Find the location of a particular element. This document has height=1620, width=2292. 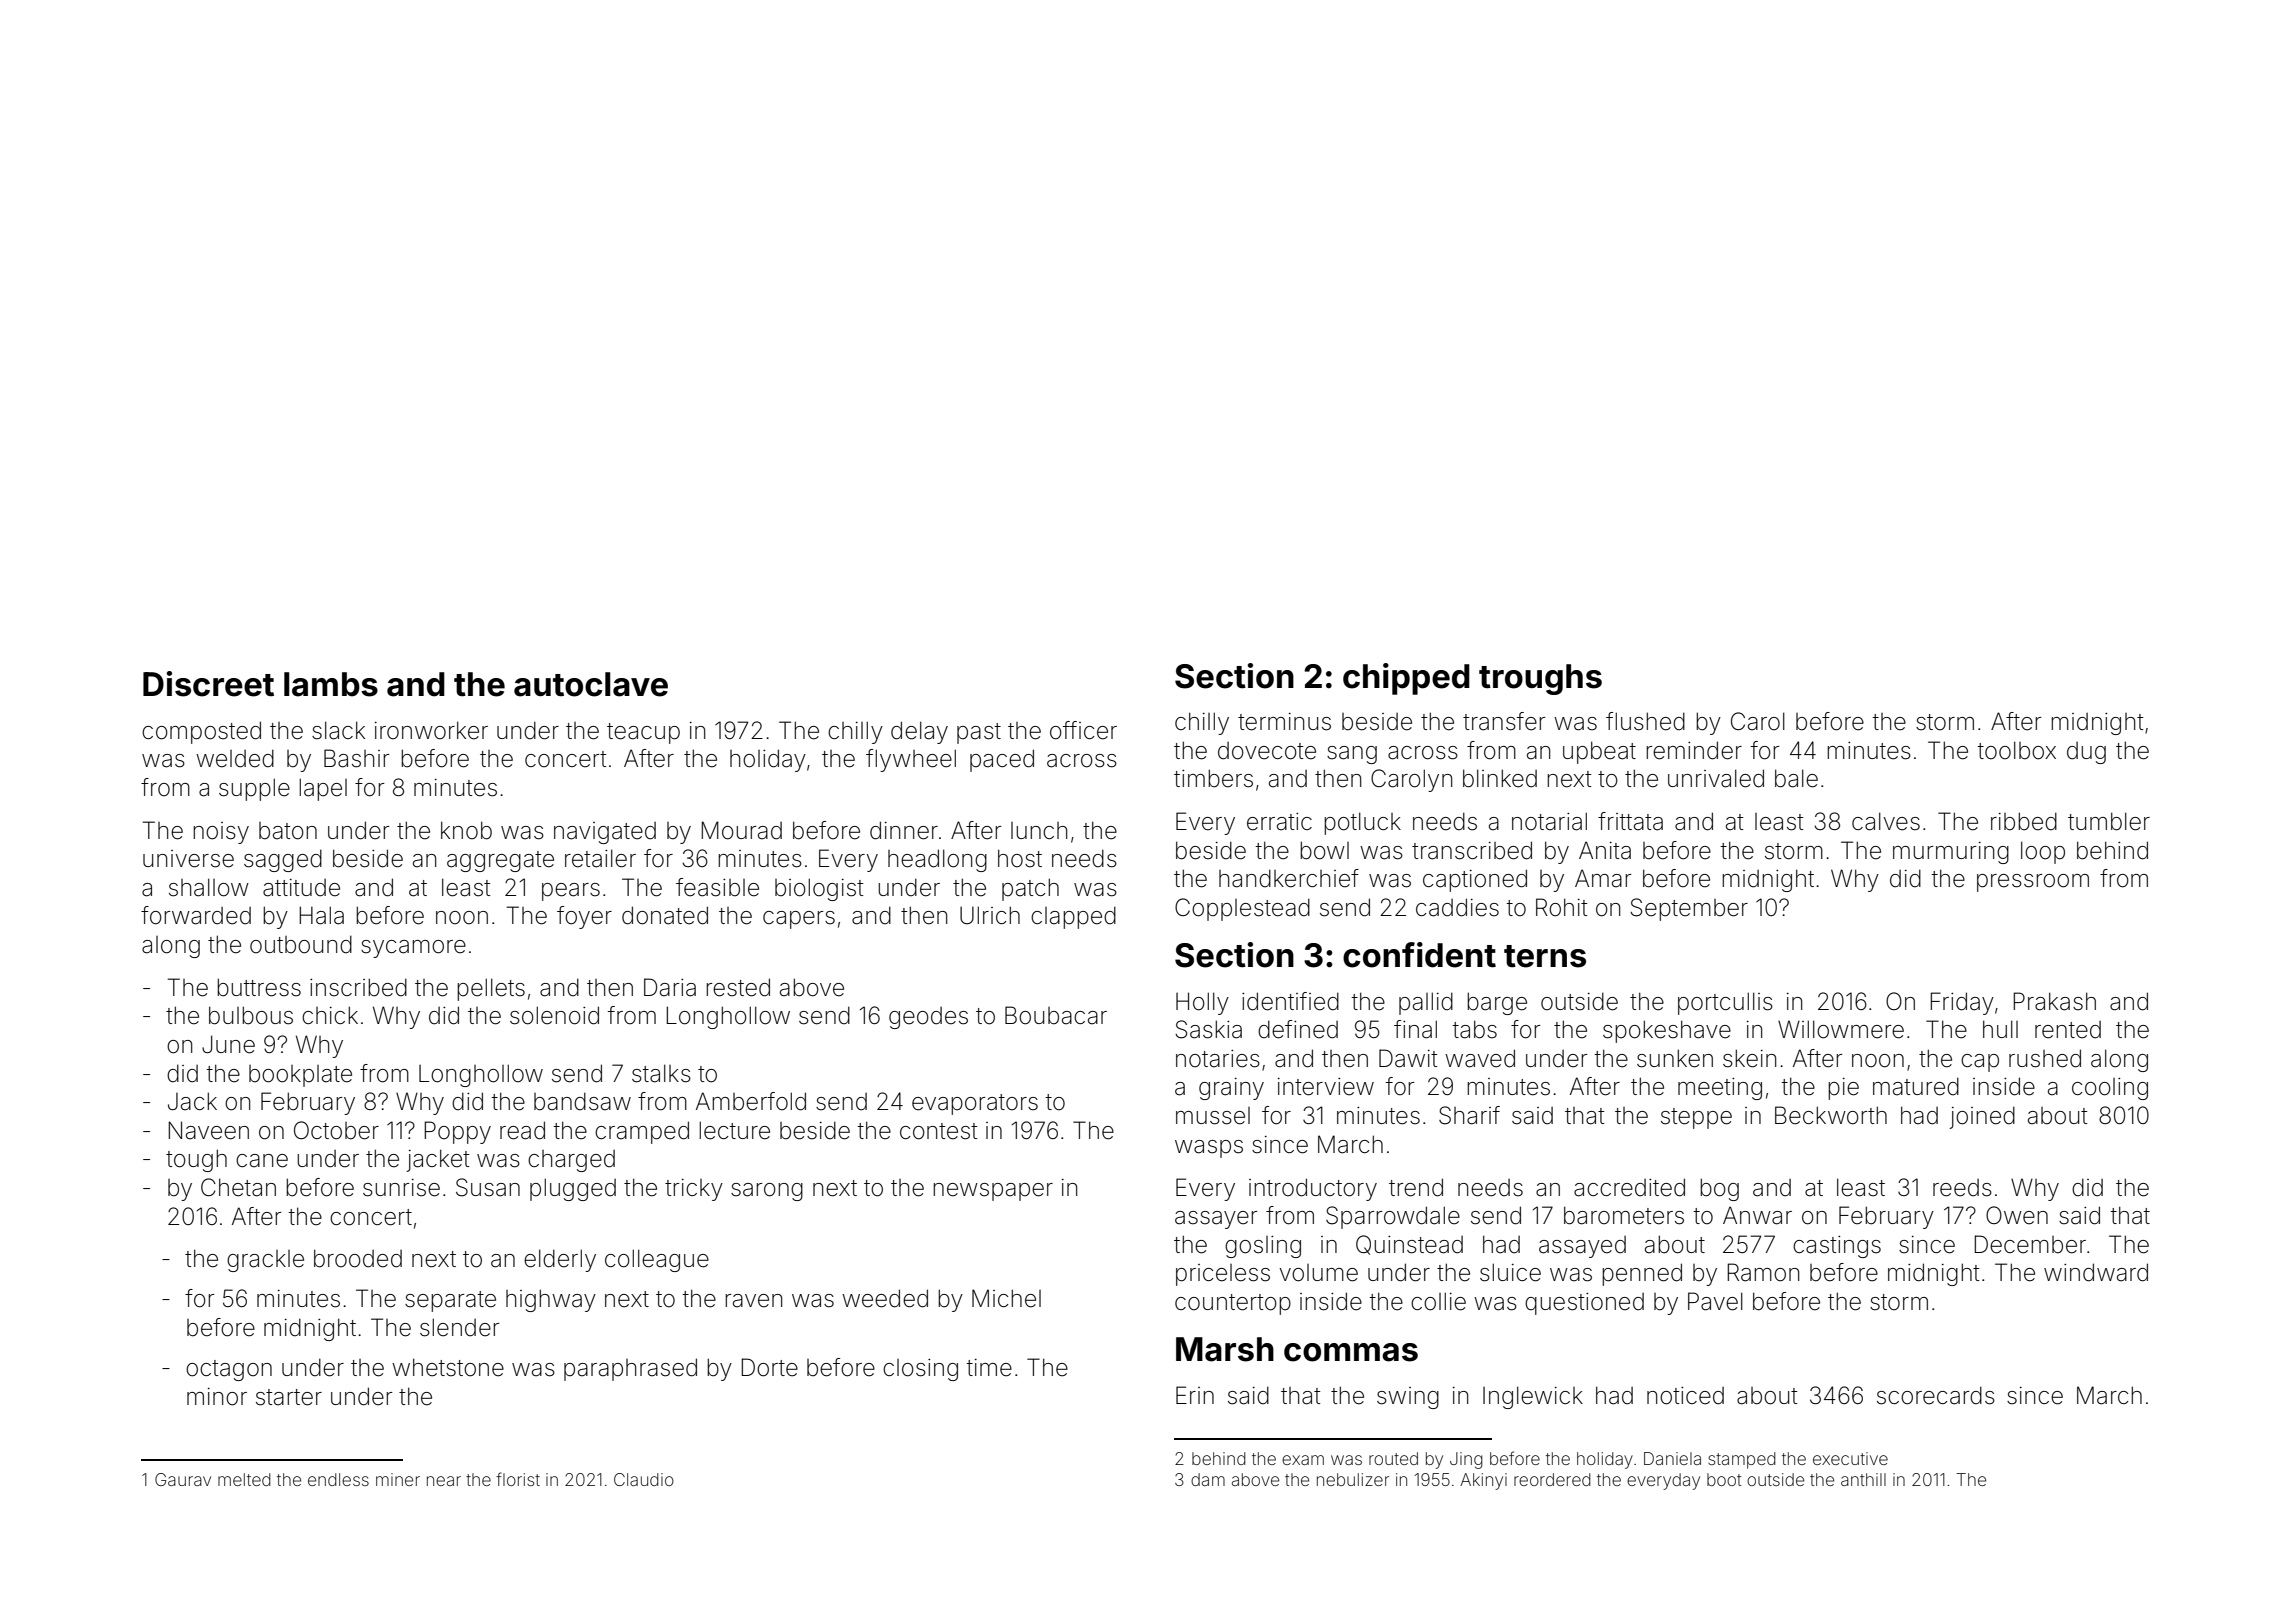

clapped is located at coordinates (1073, 917).
